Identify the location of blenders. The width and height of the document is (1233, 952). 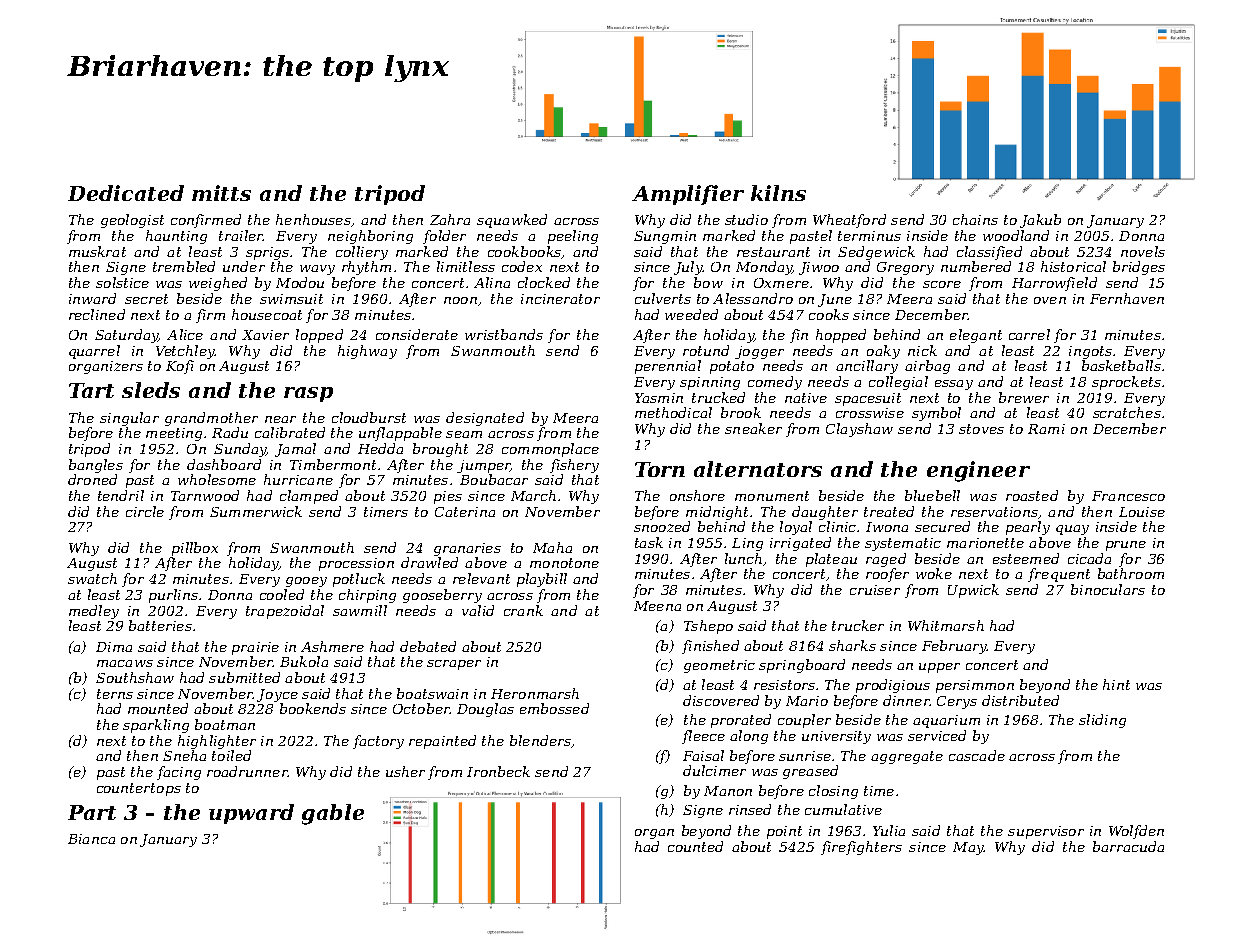
(540, 740).
